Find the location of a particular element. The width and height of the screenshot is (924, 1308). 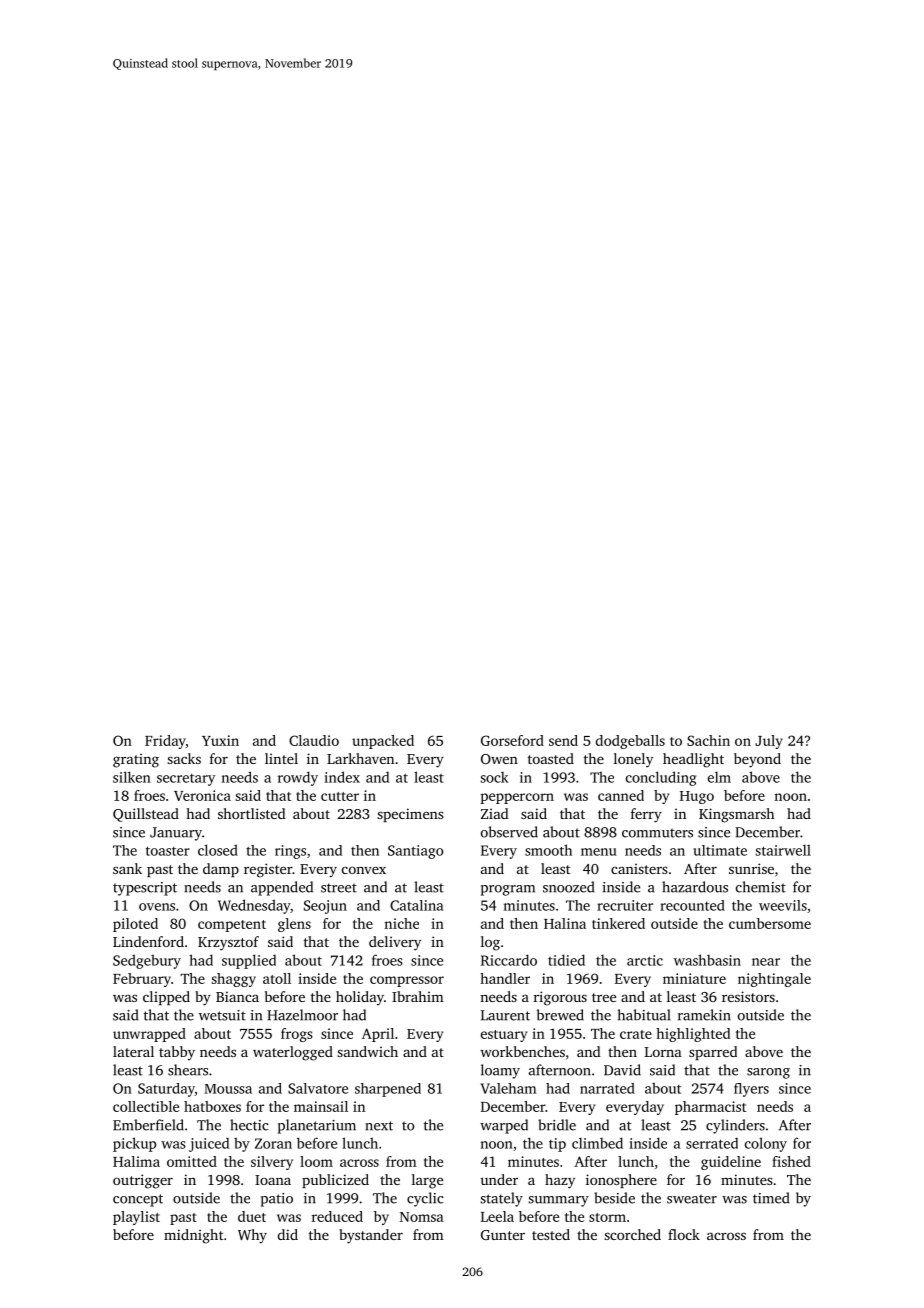

Gunter is located at coordinates (503, 1235).
